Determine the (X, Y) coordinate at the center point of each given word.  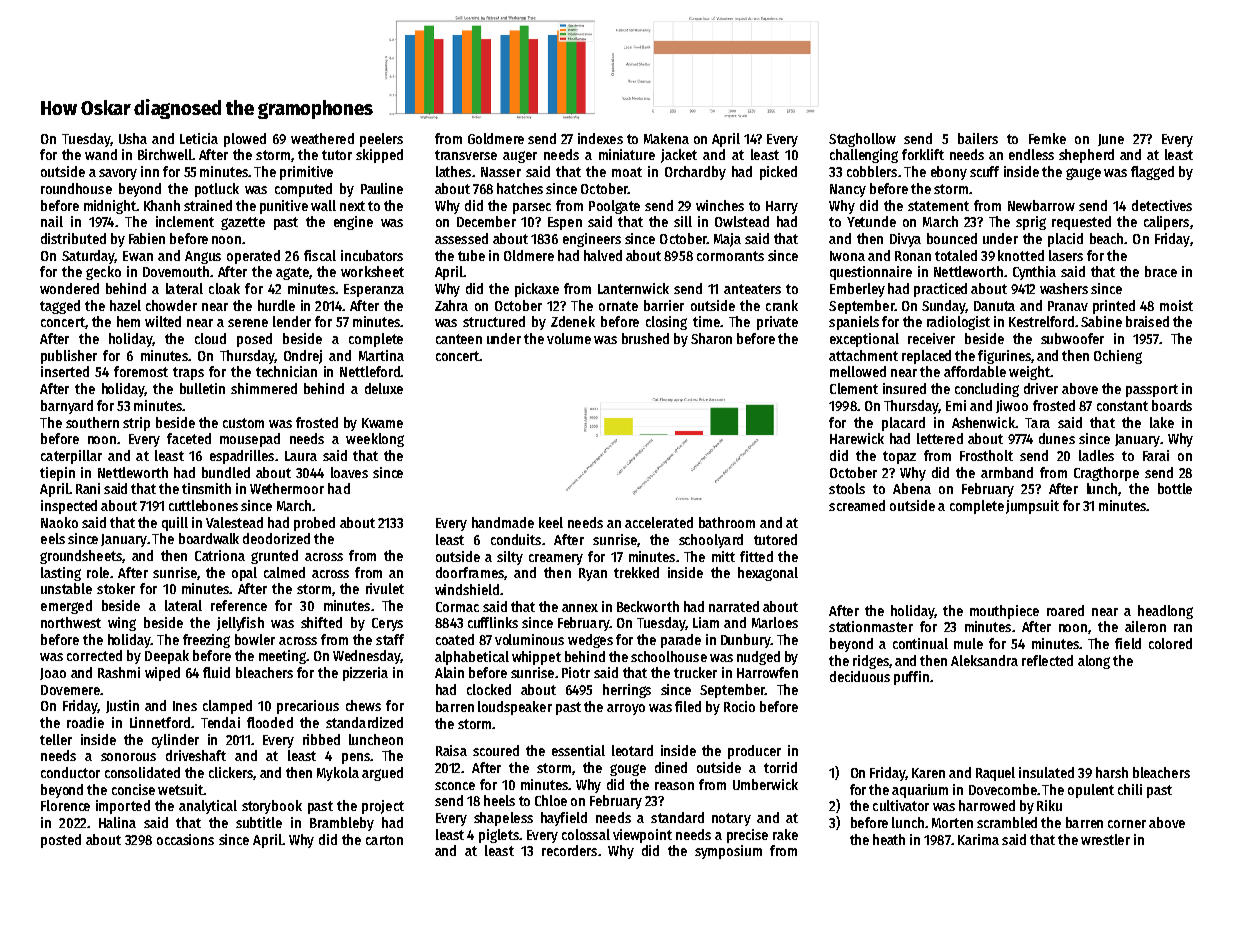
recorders (569, 850)
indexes (600, 138)
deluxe (384, 388)
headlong (1165, 612)
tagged (60, 307)
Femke (1047, 138)
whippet (536, 658)
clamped (227, 707)
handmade (503, 522)
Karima (978, 839)
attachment (863, 355)
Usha (133, 138)
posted (61, 841)
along (1094, 662)
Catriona (220, 555)
